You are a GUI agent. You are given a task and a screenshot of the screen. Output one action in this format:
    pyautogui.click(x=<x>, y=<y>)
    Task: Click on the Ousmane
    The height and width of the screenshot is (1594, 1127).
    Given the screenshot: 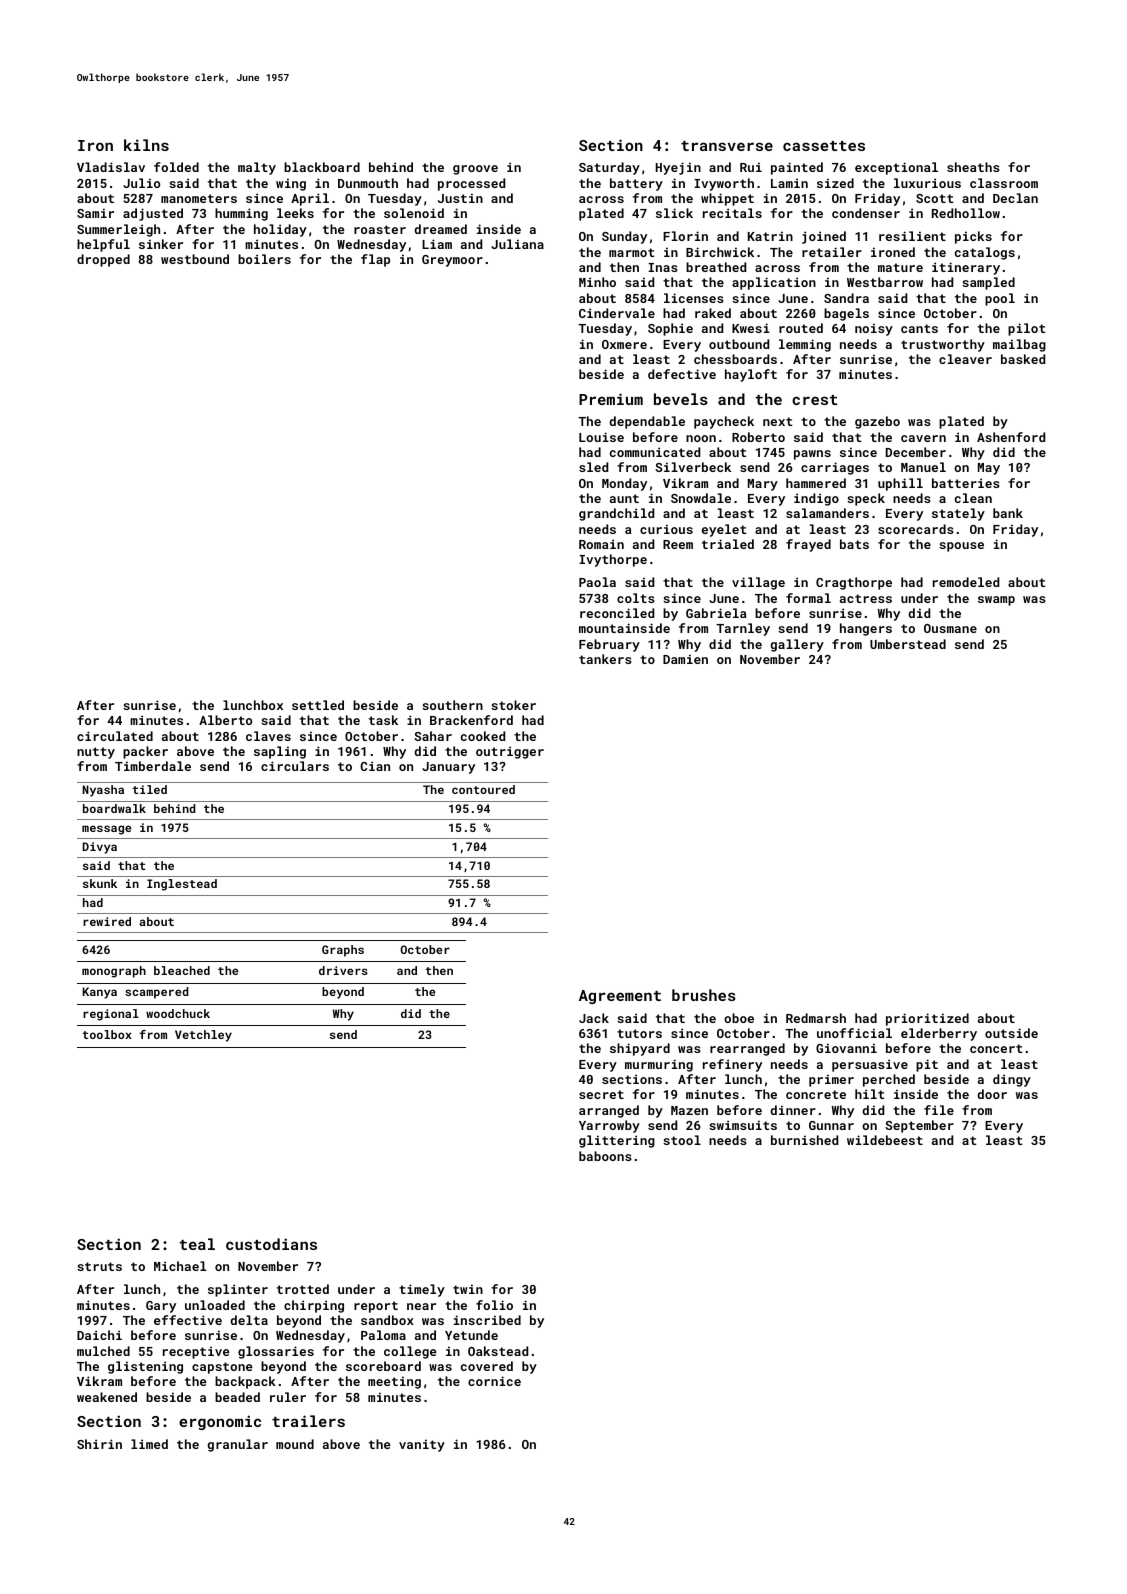 What is the action you would take?
    pyautogui.click(x=950, y=628)
